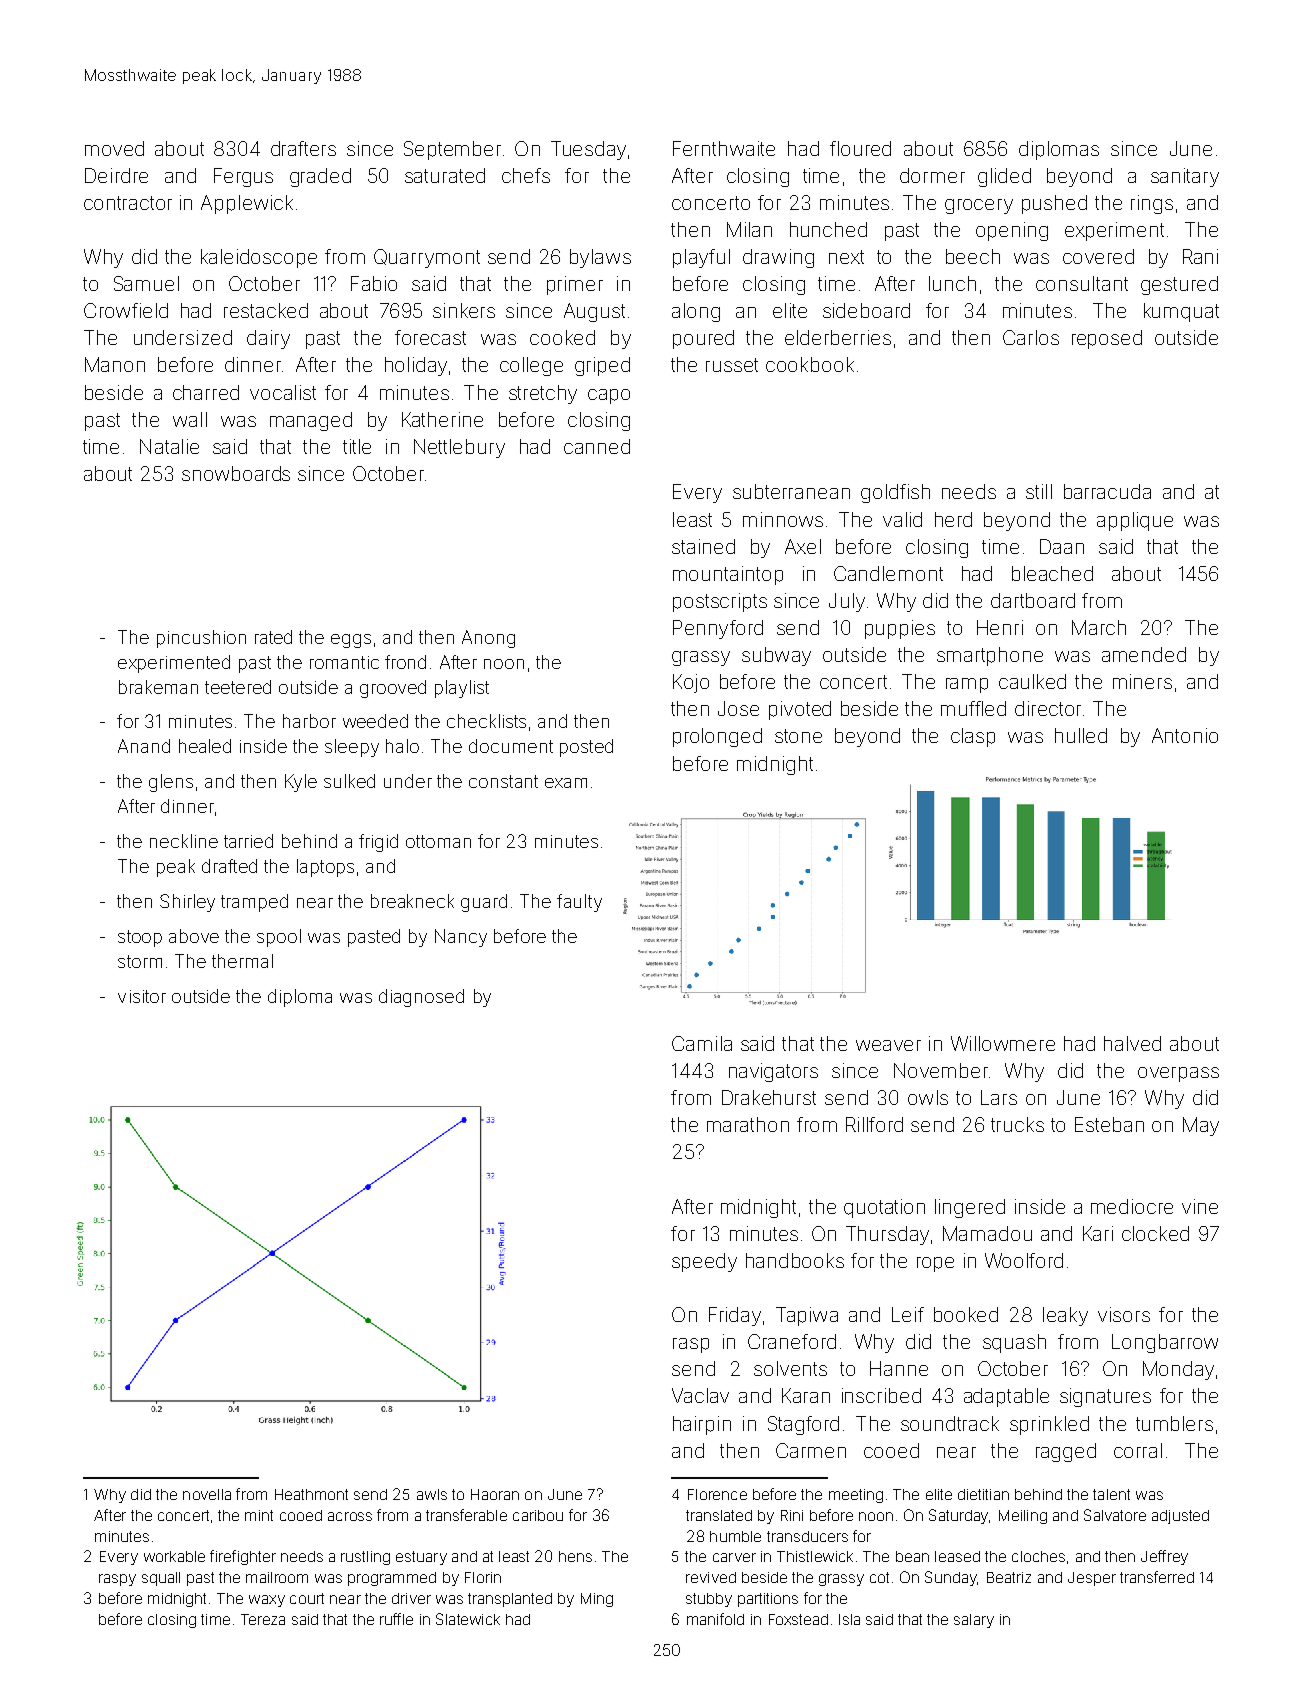 The width and height of the screenshot is (1303, 1687). I want to click on Fernthwaite, so click(724, 148).
